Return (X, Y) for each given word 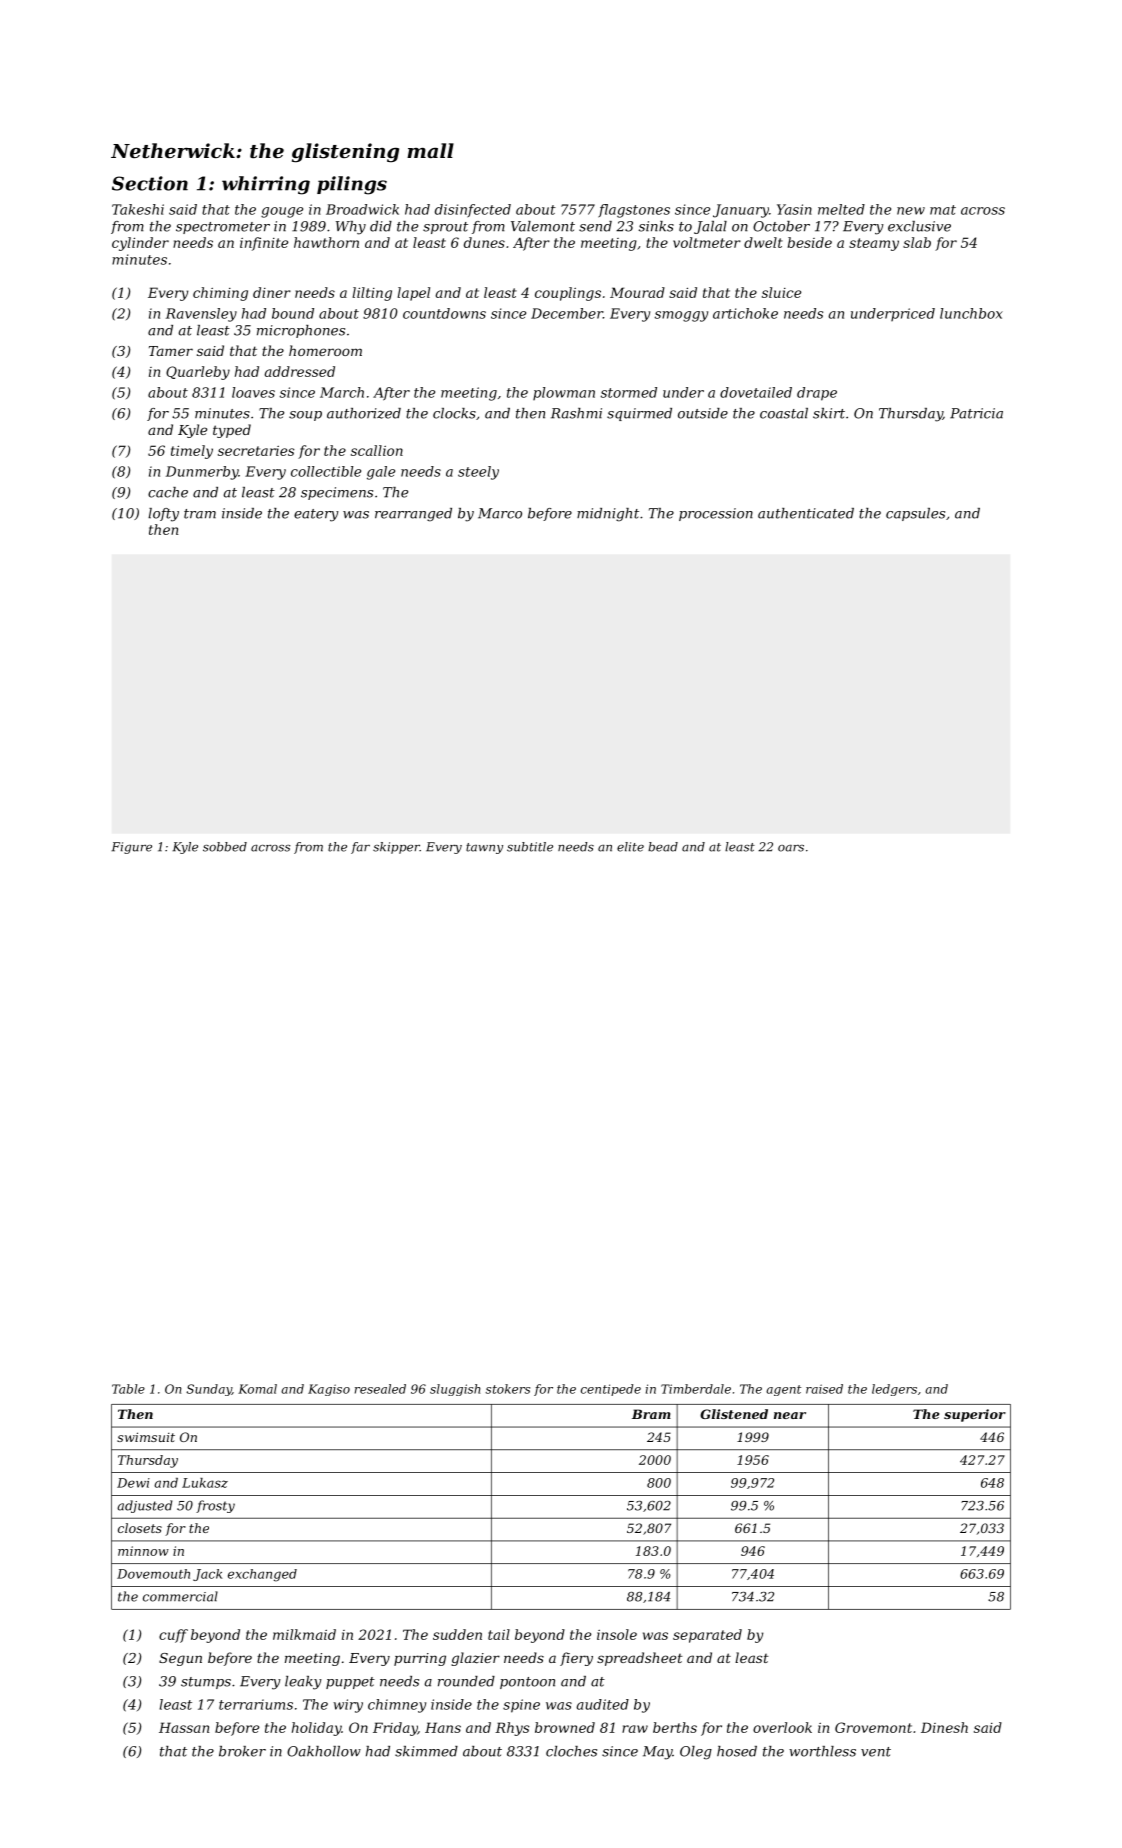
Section (150, 183)
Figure (132, 848)
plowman (564, 393)
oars (791, 848)
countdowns (444, 313)
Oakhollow (324, 1751)
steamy (874, 244)
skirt (829, 413)
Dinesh (944, 1727)
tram (200, 514)
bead (663, 847)
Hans (443, 1727)
